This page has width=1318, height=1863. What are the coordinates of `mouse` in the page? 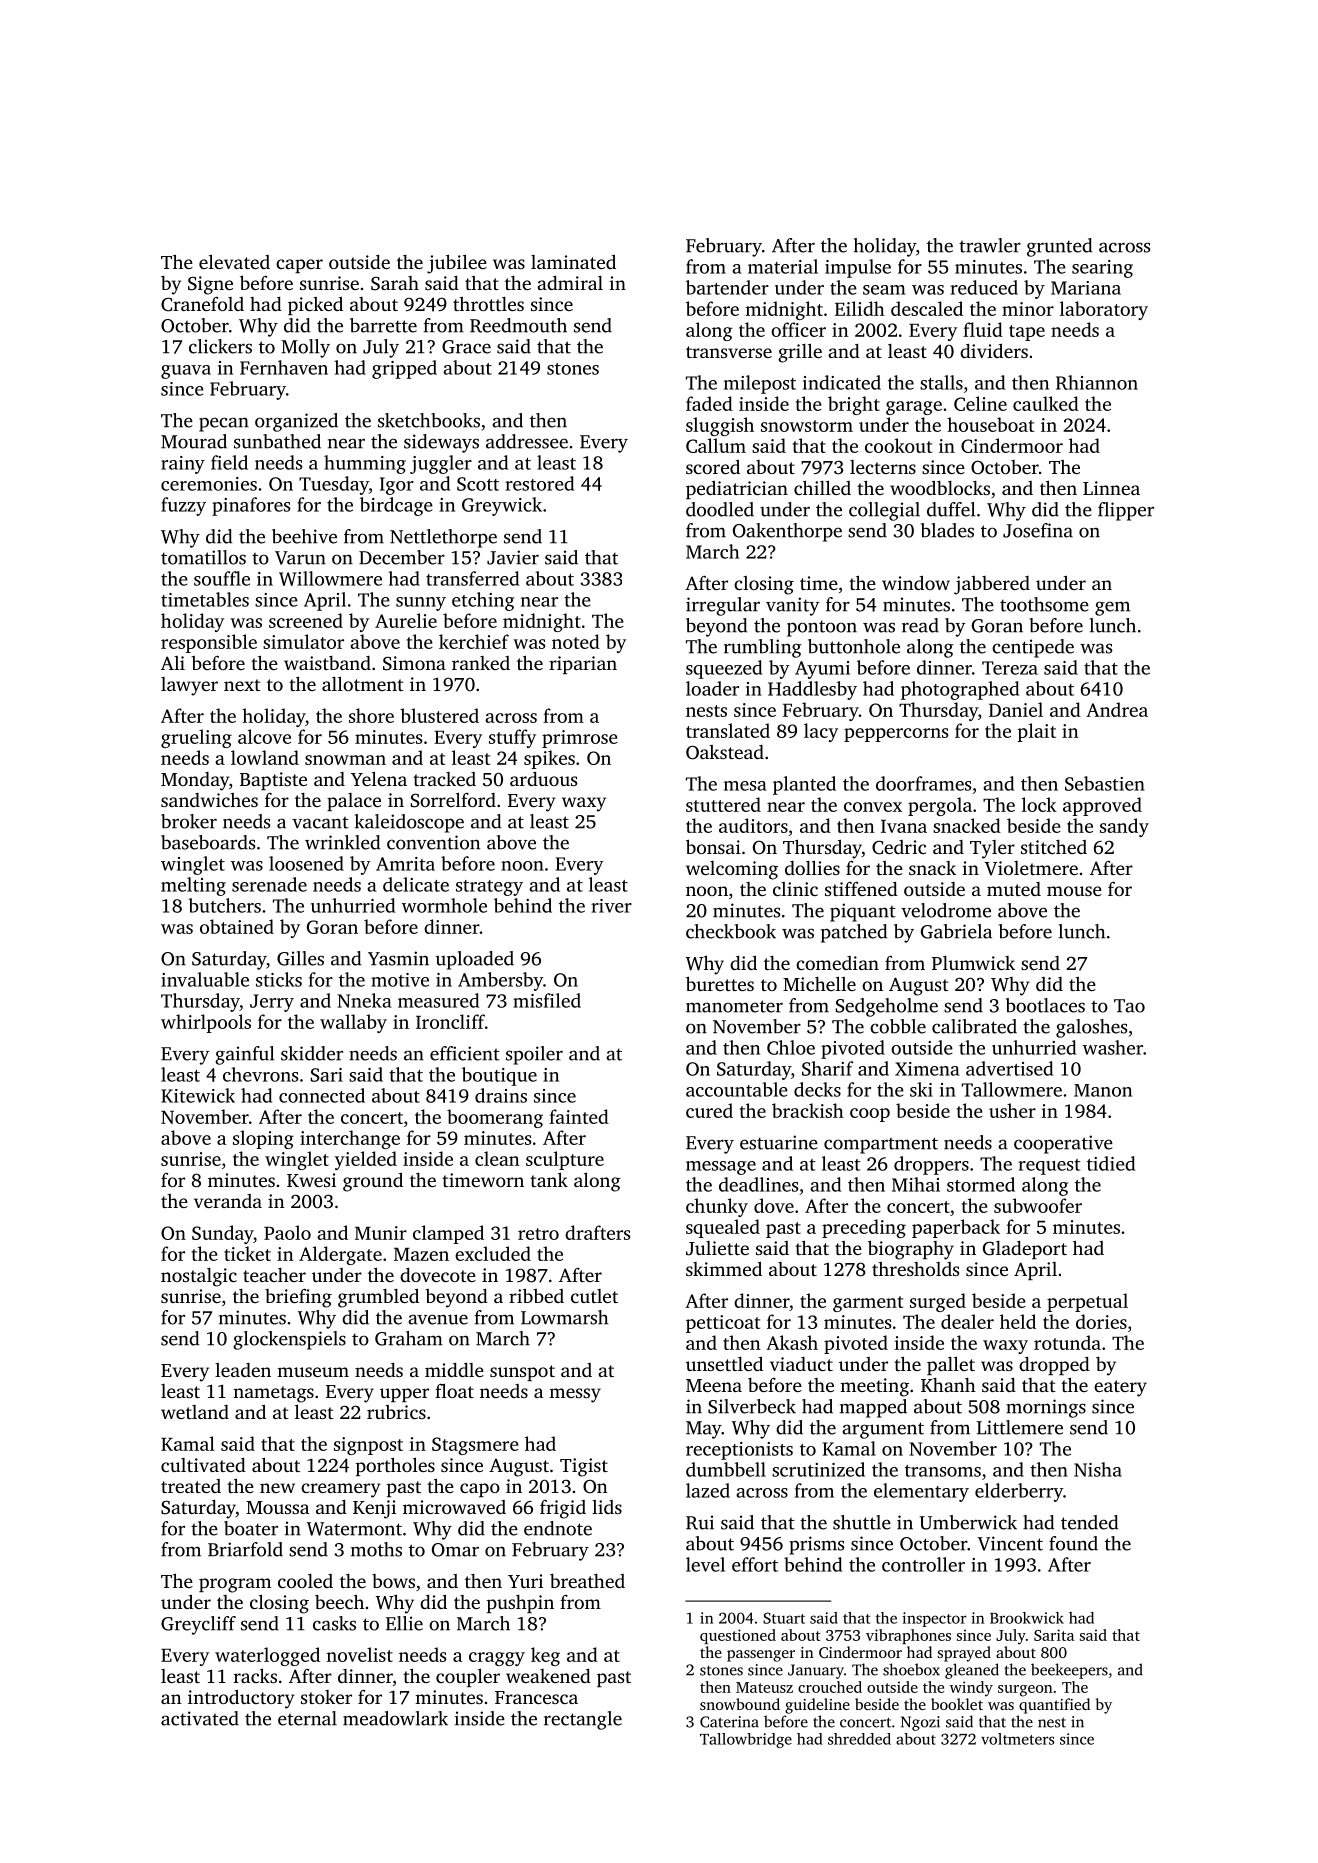 It's located at (1074, 891).
